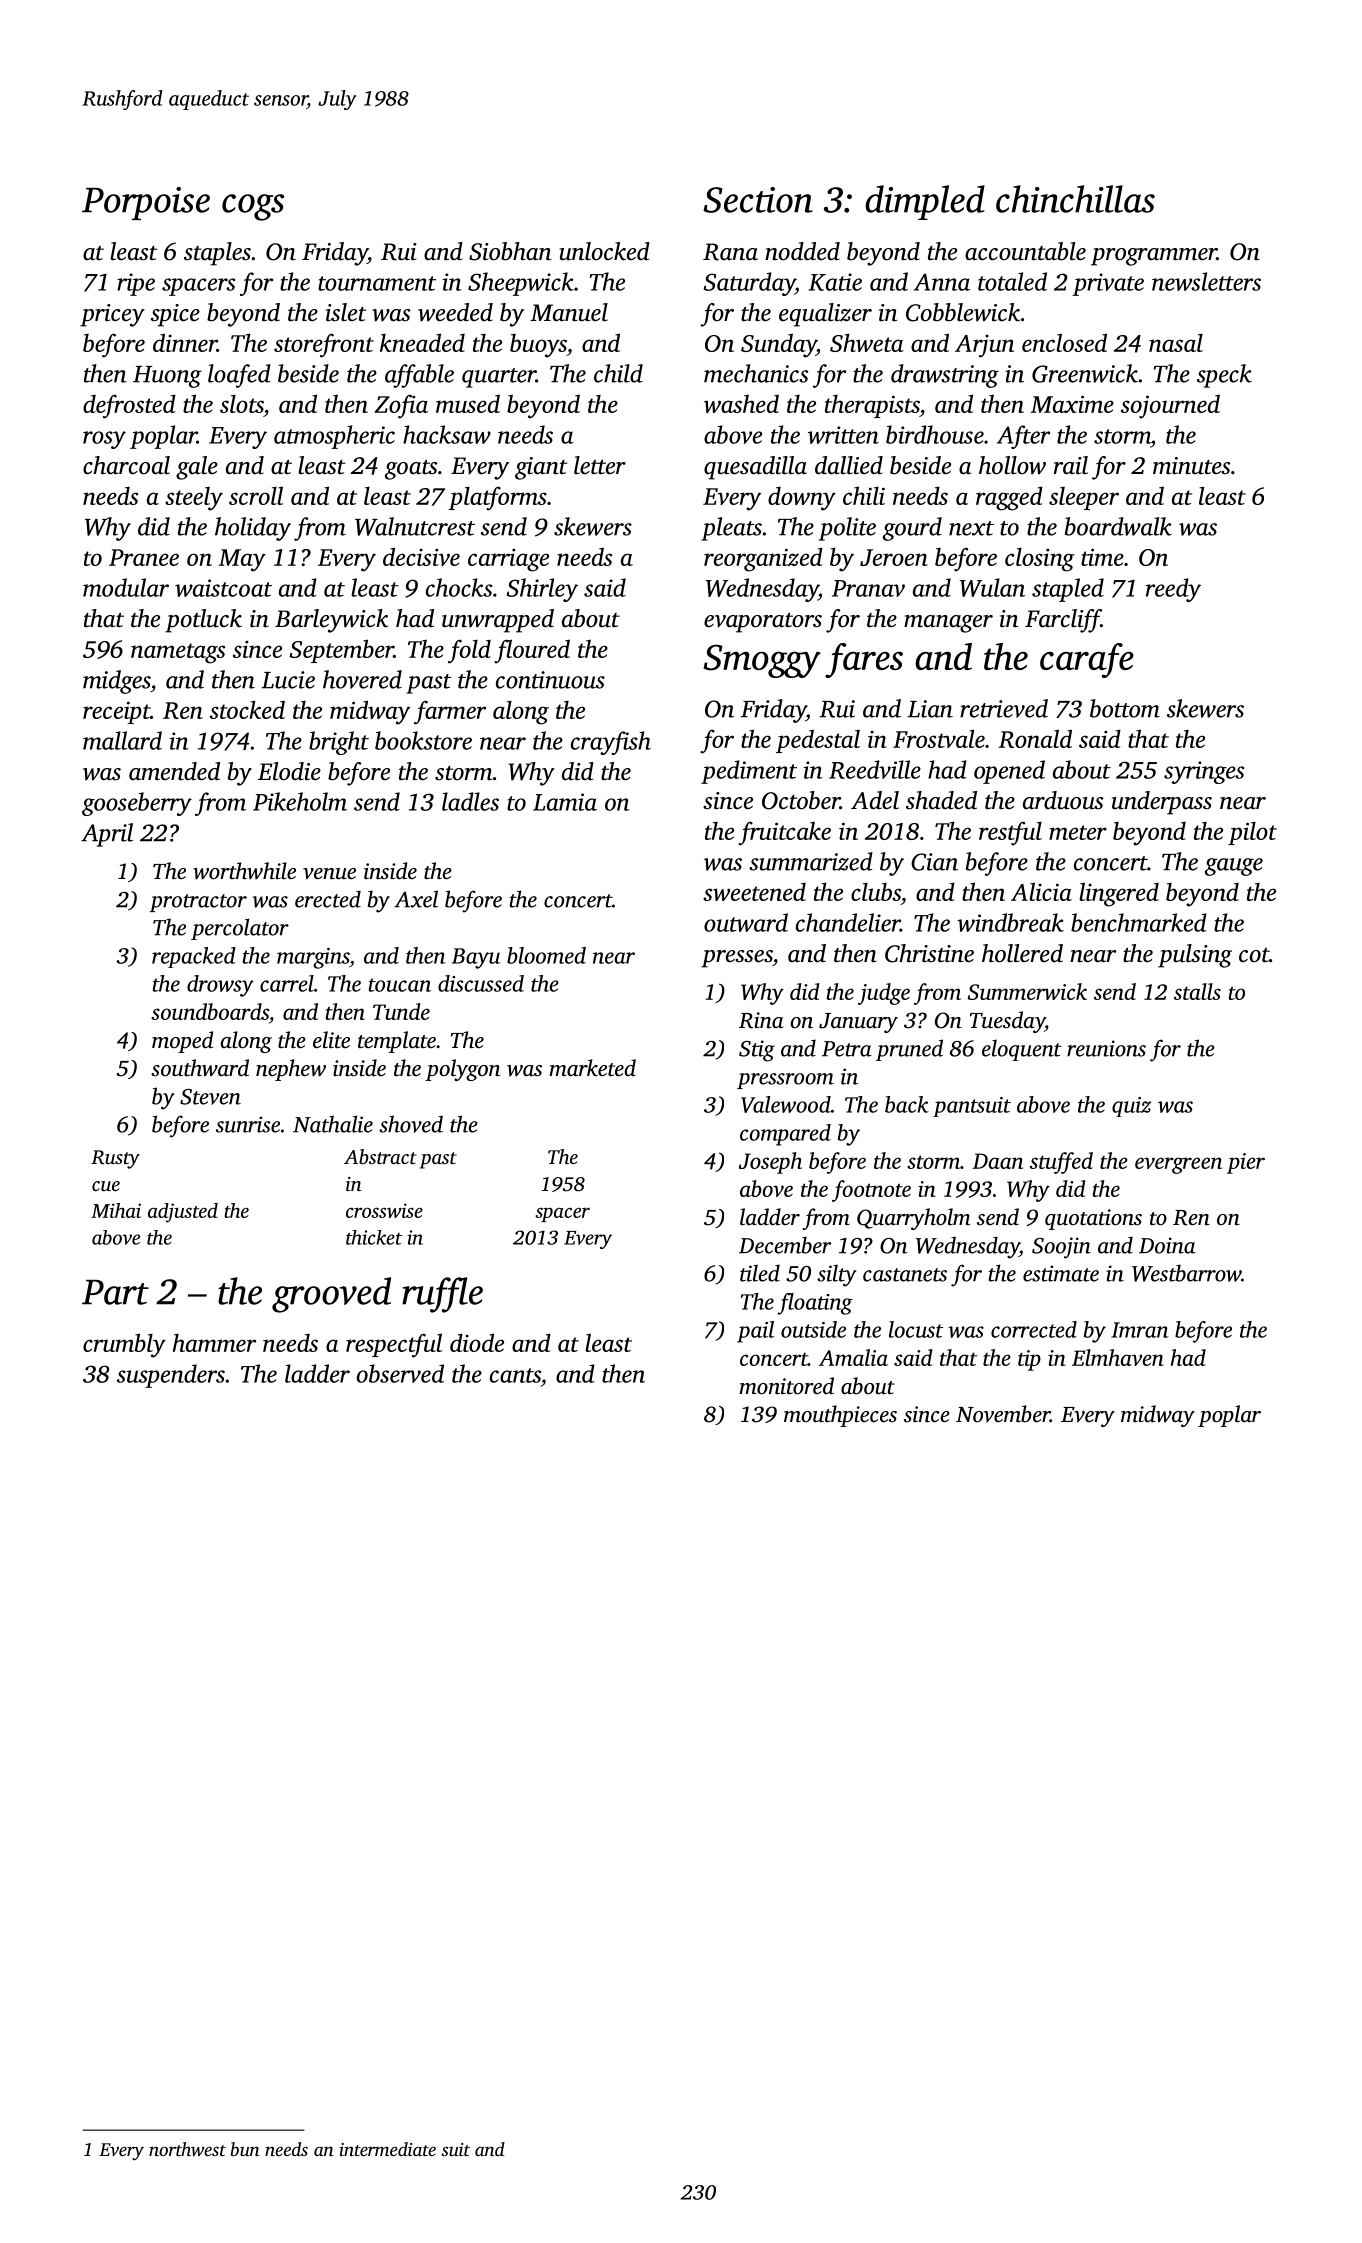  Describe the element at coordinates (291, 1070) in the image. I see `nephew` at that location.
